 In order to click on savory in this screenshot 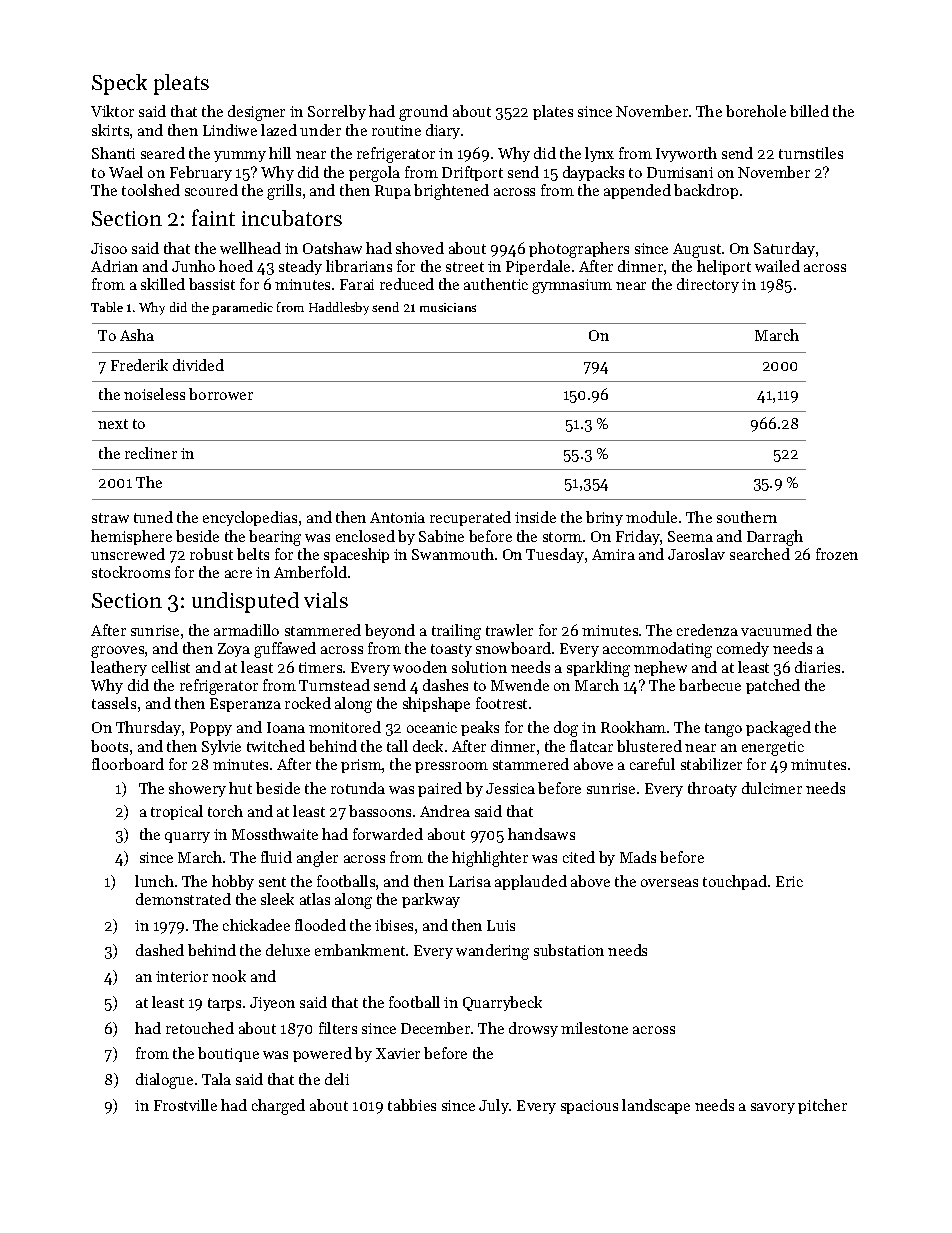, I will do `click(773, 1108)`.
